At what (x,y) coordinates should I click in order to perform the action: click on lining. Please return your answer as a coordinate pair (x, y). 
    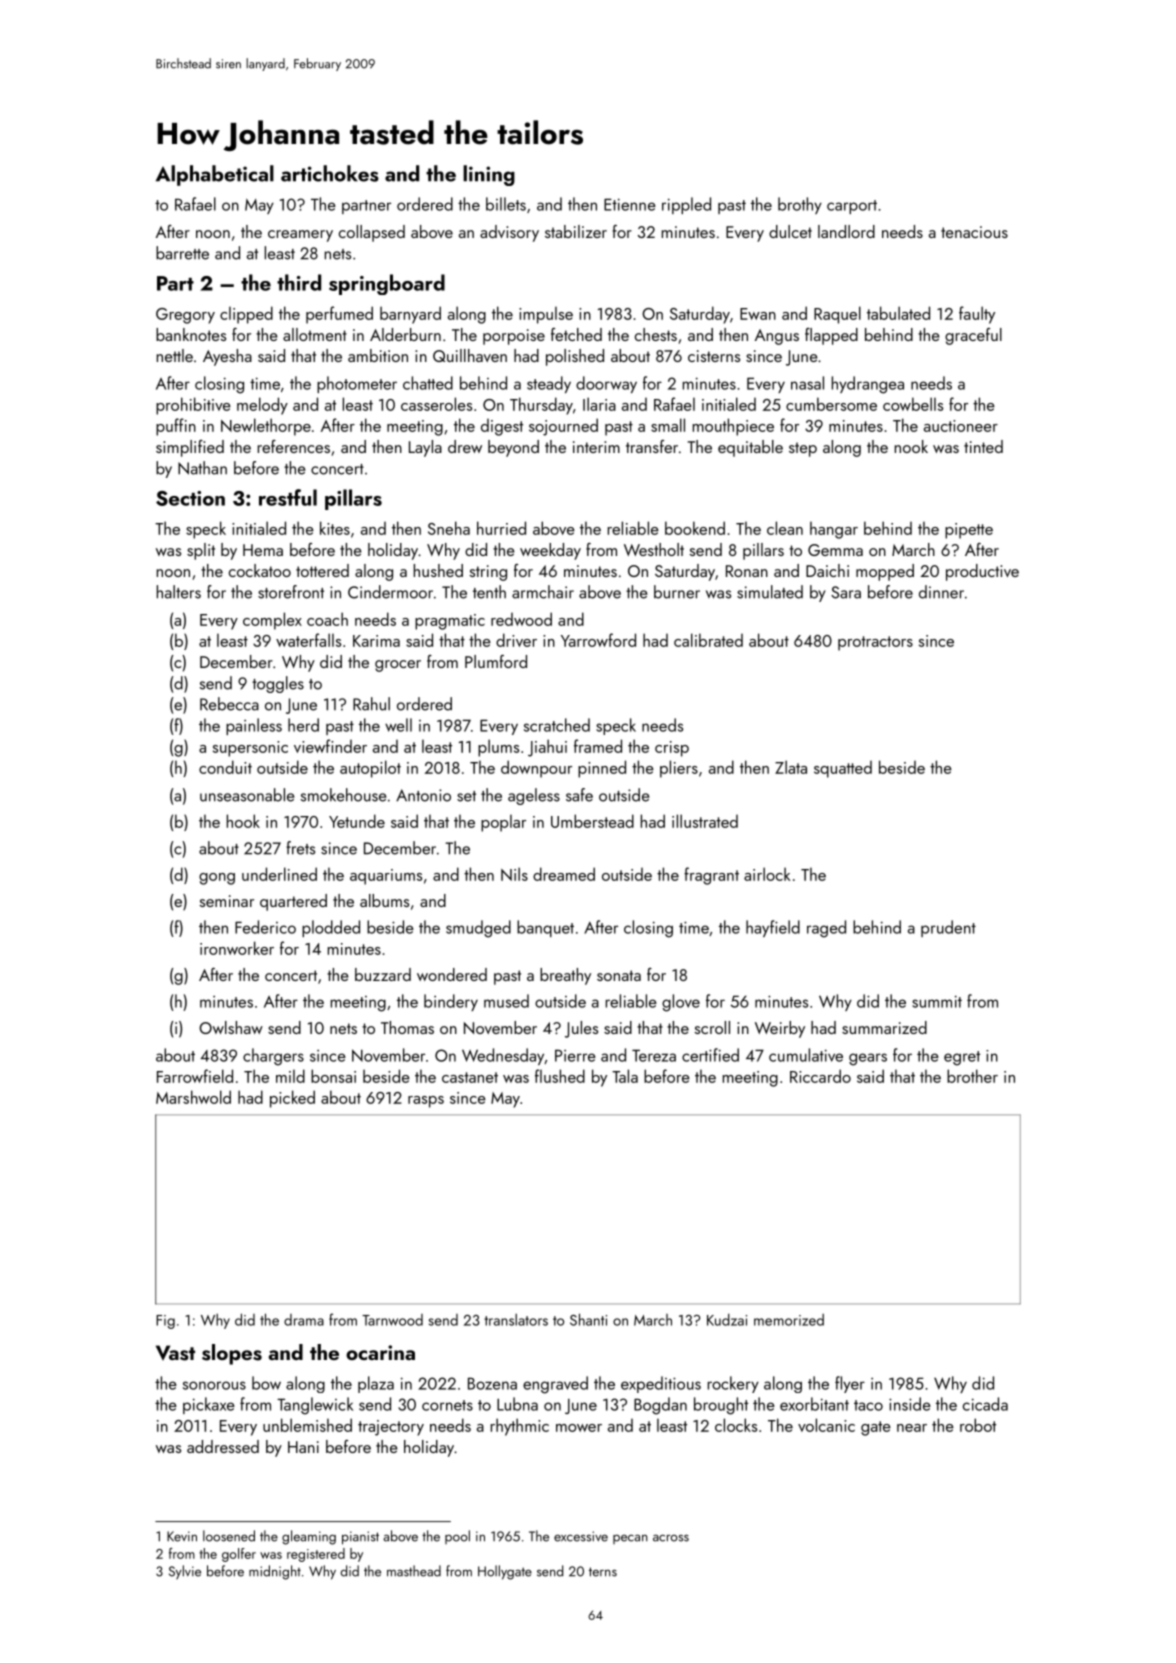
    Looking at the image, I should click on (489, 175).
